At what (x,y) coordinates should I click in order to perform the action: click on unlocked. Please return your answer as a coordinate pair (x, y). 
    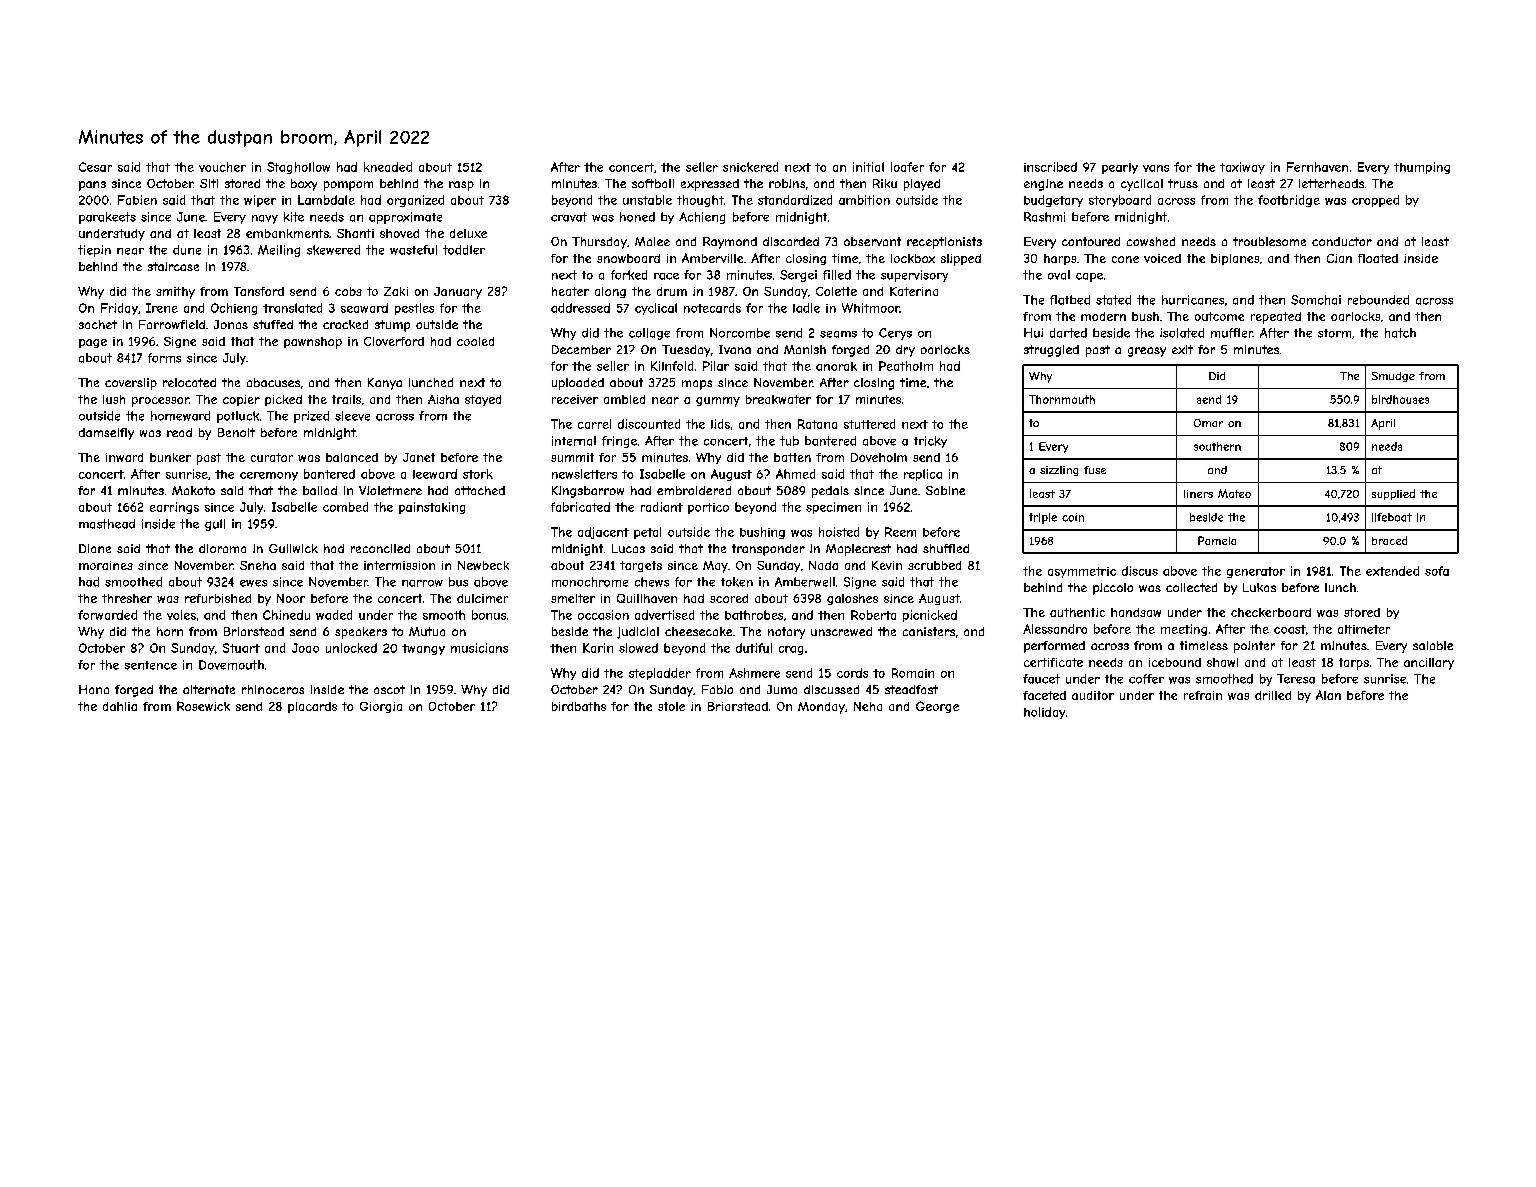
    Looking at the image, I should click on (351, 648).
